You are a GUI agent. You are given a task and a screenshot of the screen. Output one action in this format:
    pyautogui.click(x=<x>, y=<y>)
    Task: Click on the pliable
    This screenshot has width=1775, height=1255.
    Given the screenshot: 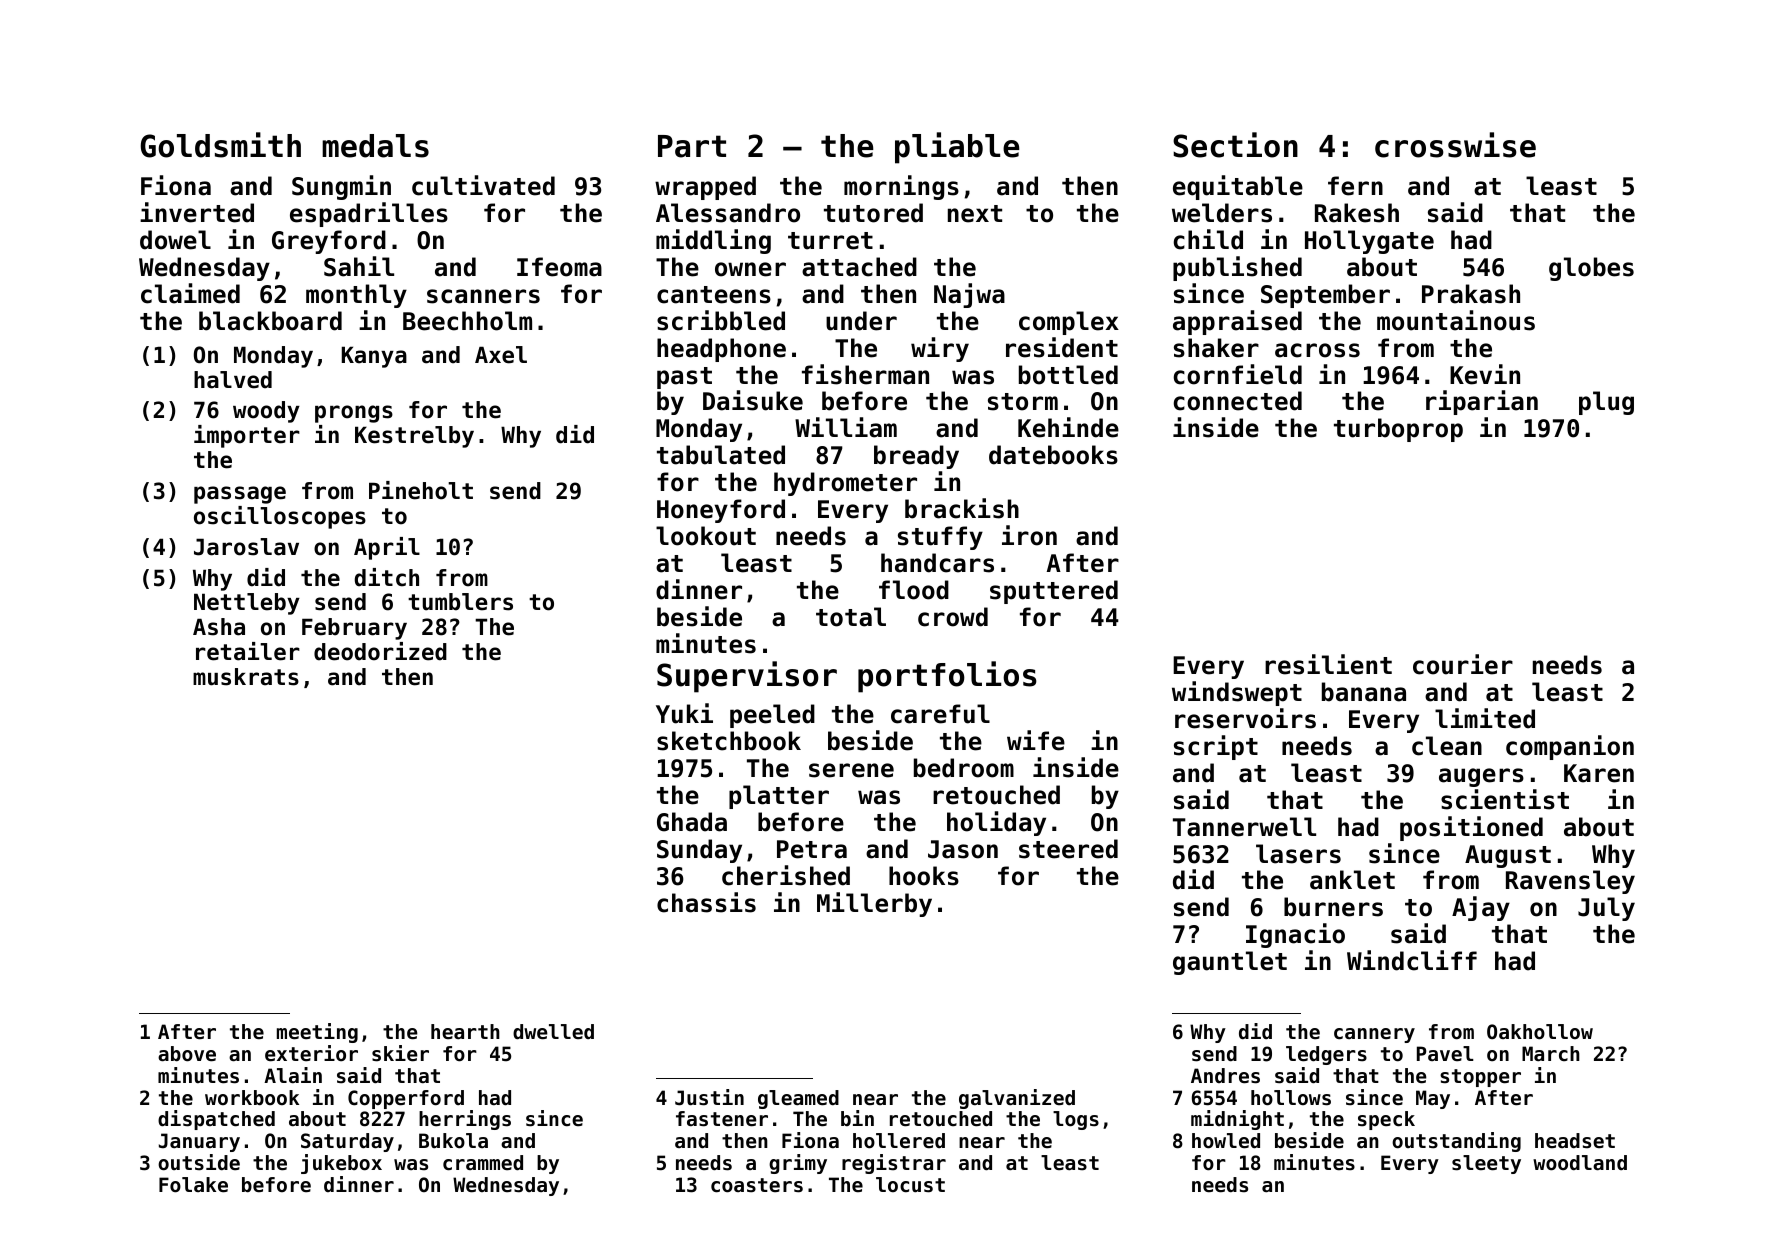 What is the action you would take?
    pyautogui.click(x=957, y=148)
